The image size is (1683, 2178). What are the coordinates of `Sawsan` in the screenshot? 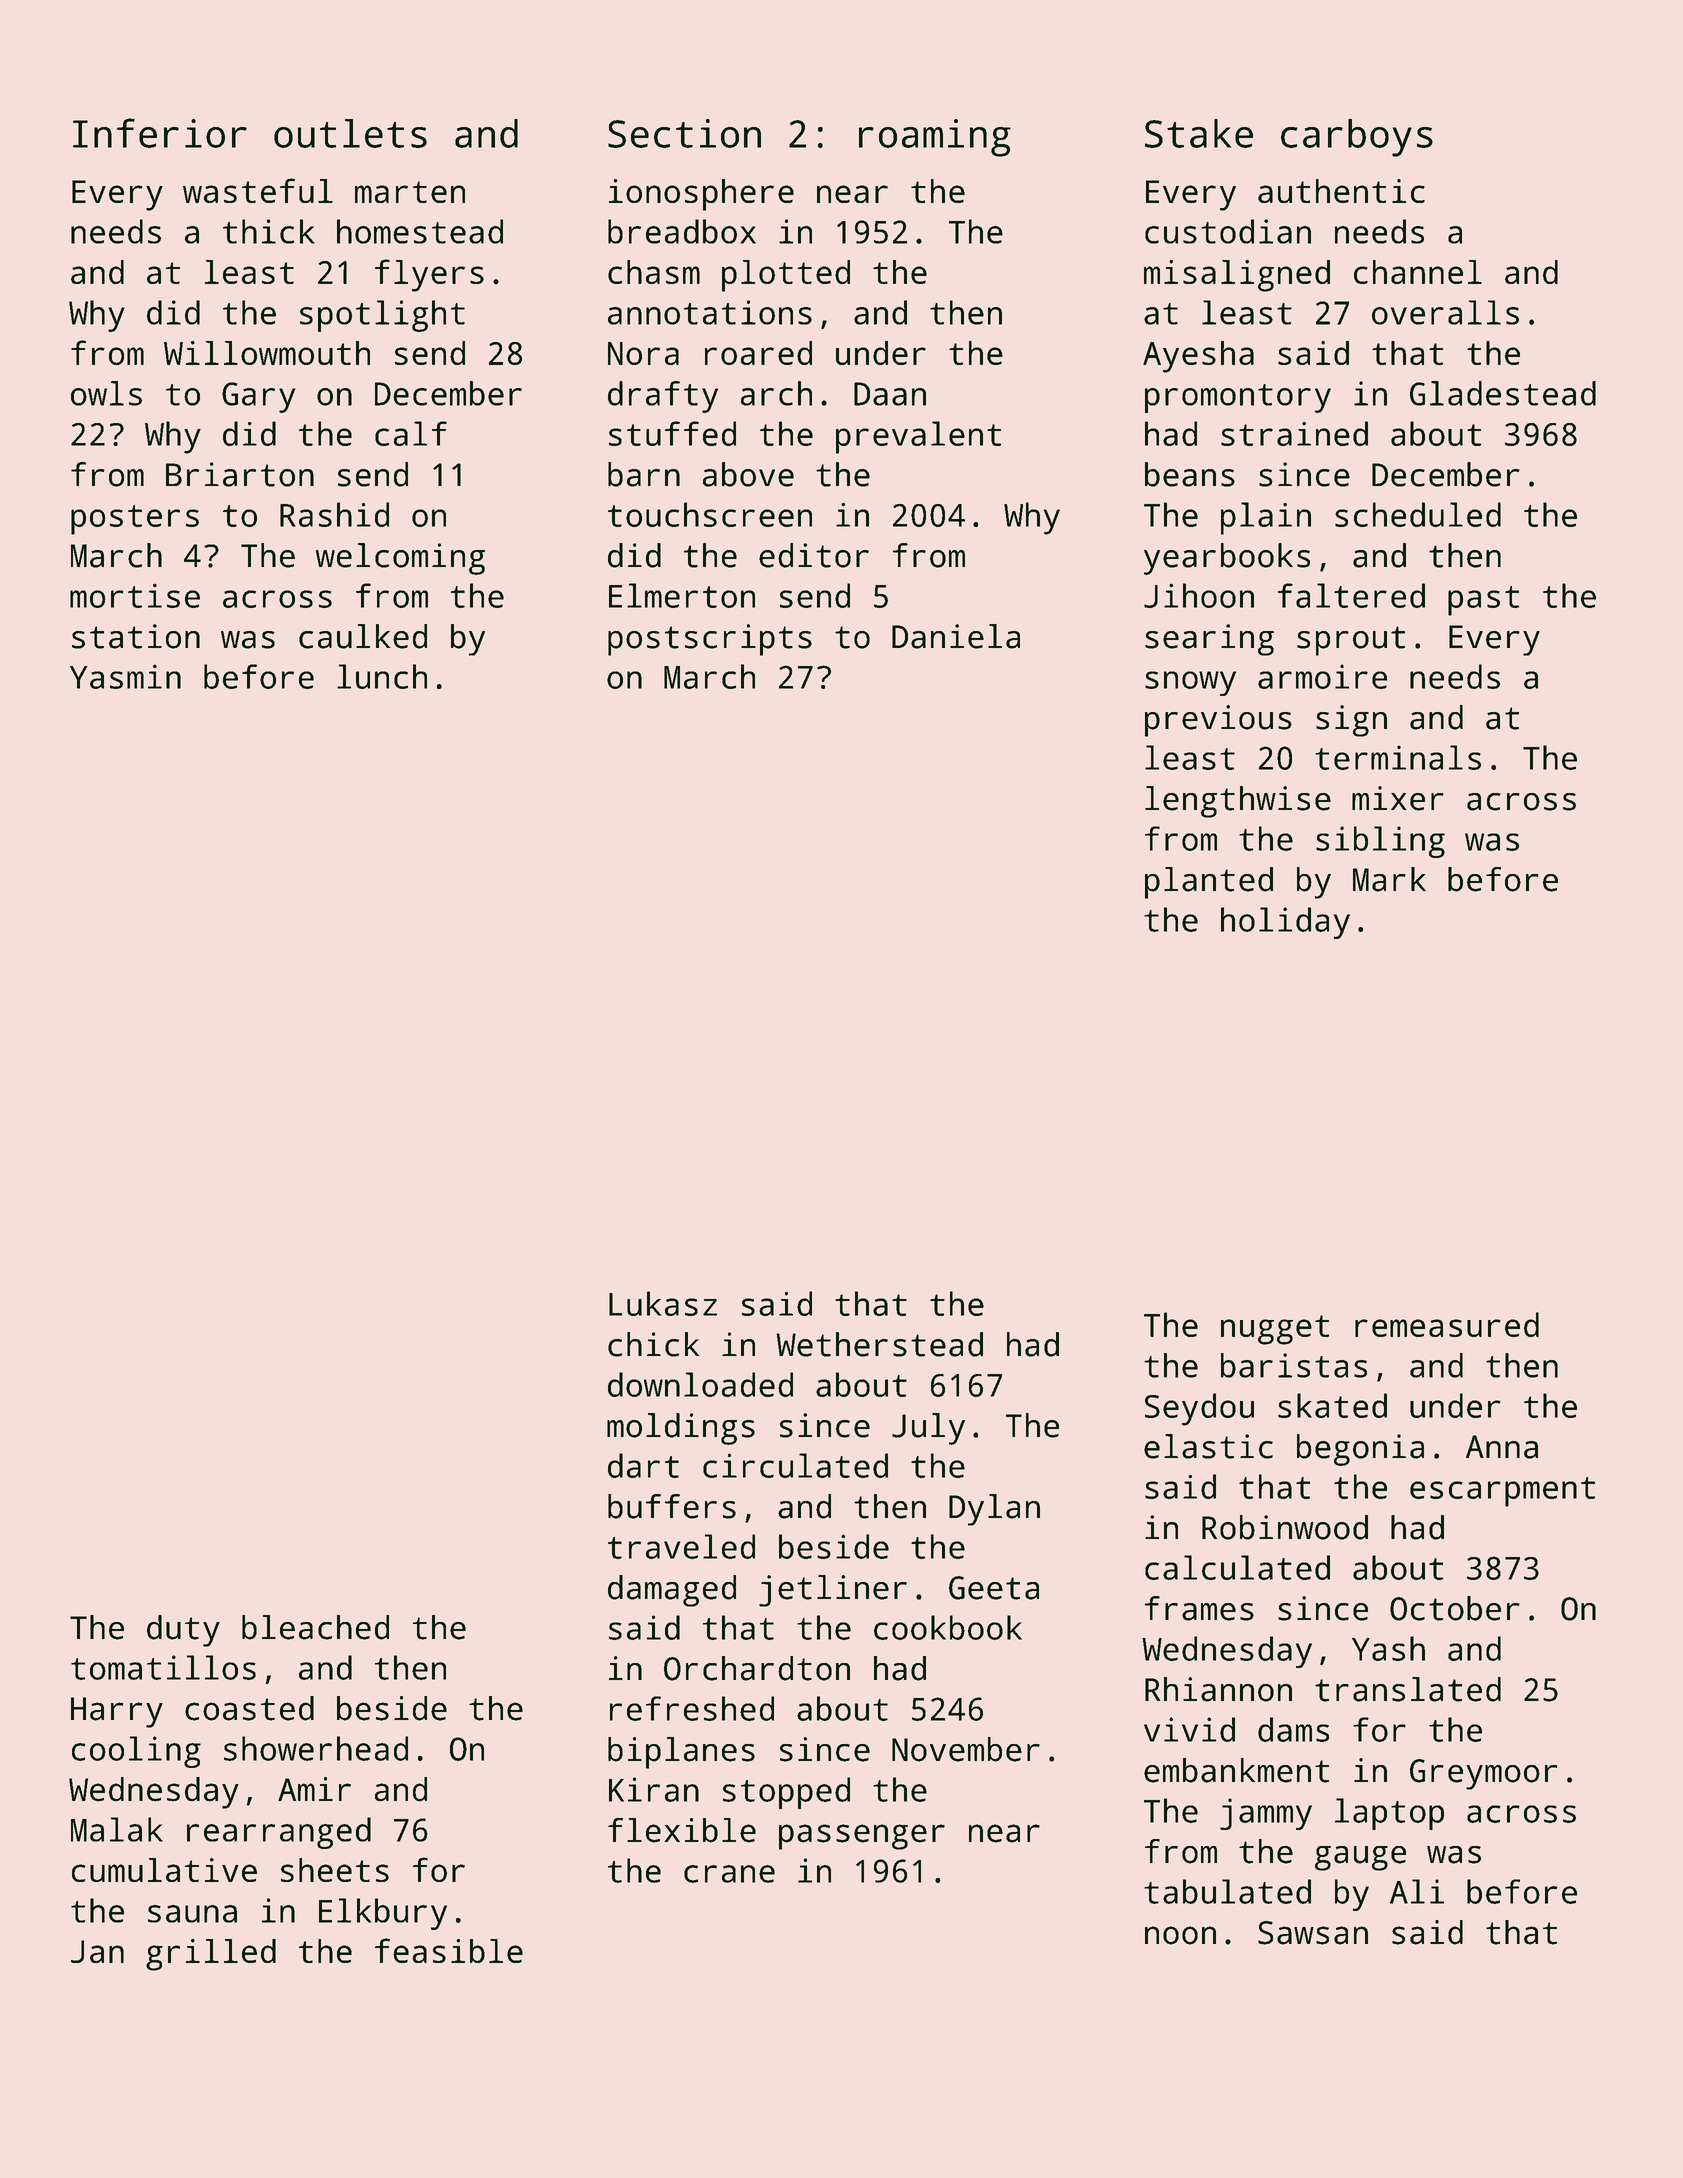 It's located at (1313, 1933).
